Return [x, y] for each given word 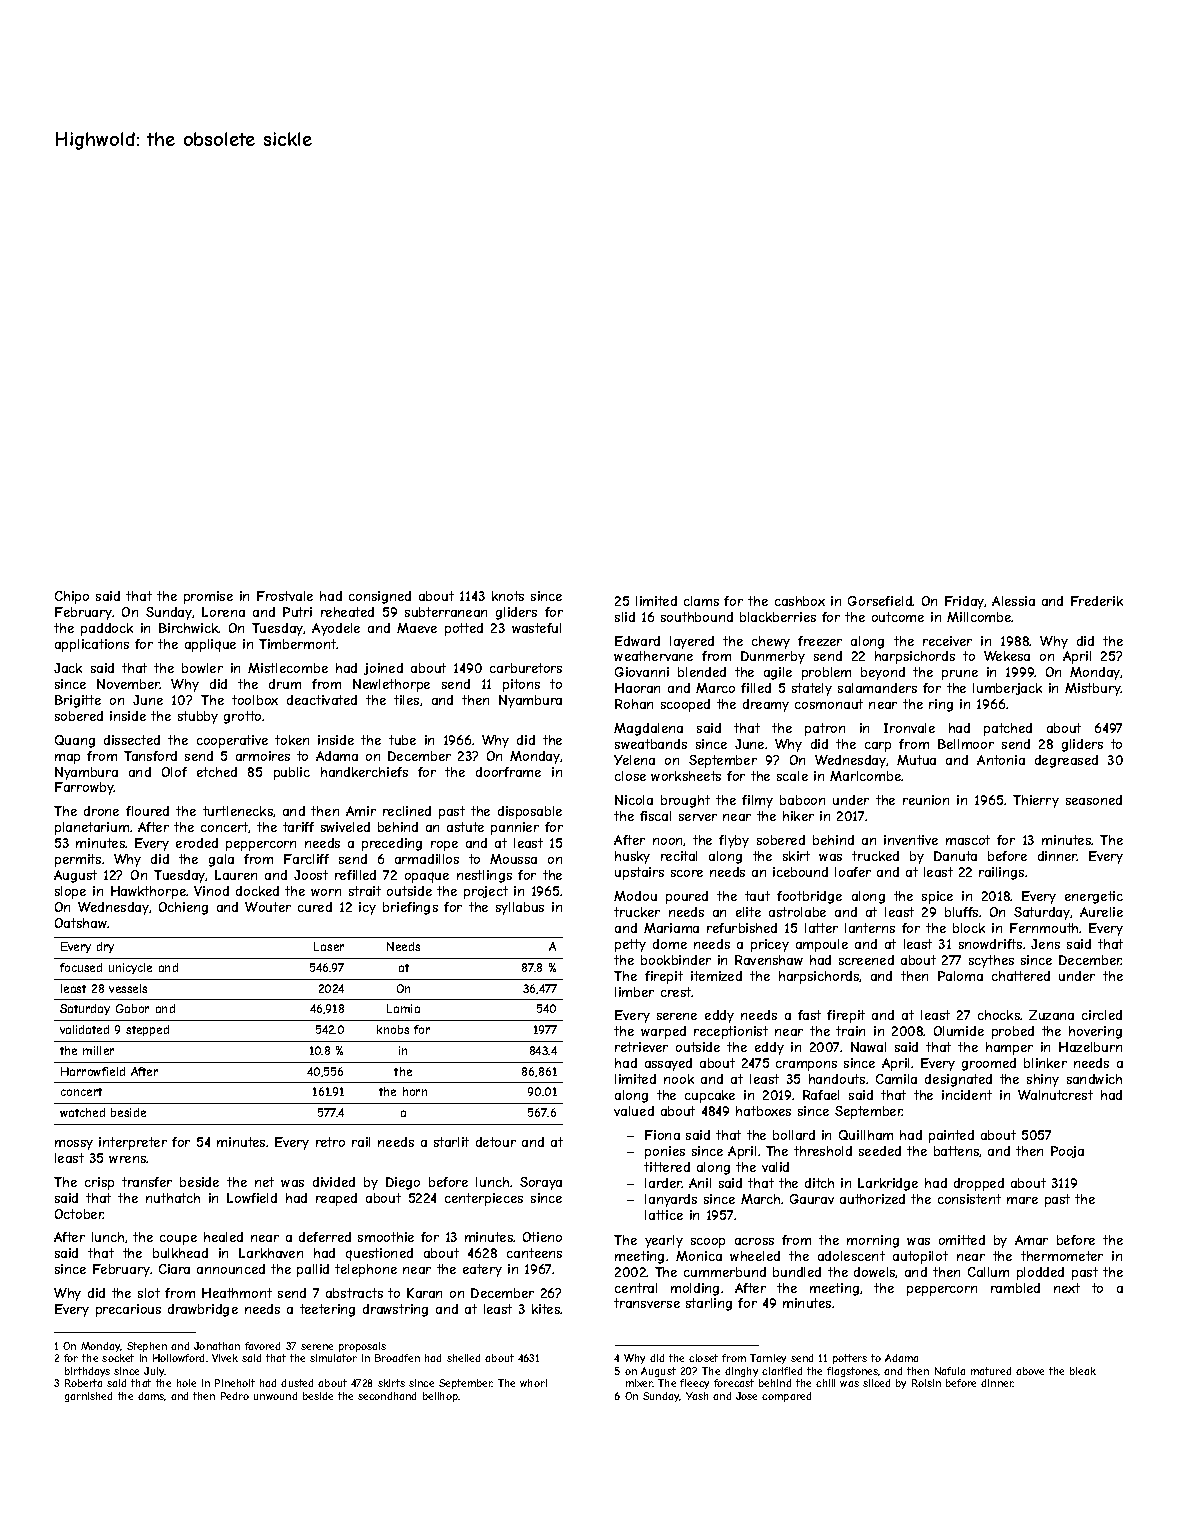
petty [630, 945]
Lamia [403, 1008]
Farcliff [306, 859]
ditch [819, 1183]
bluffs [961, 912]
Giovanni [642, 672]
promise [208, 597]
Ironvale [909, 728]
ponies [665, 1152]
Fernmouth [1045, 928]
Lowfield [252, 1198]
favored [262, 1346]
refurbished [742, 928]
